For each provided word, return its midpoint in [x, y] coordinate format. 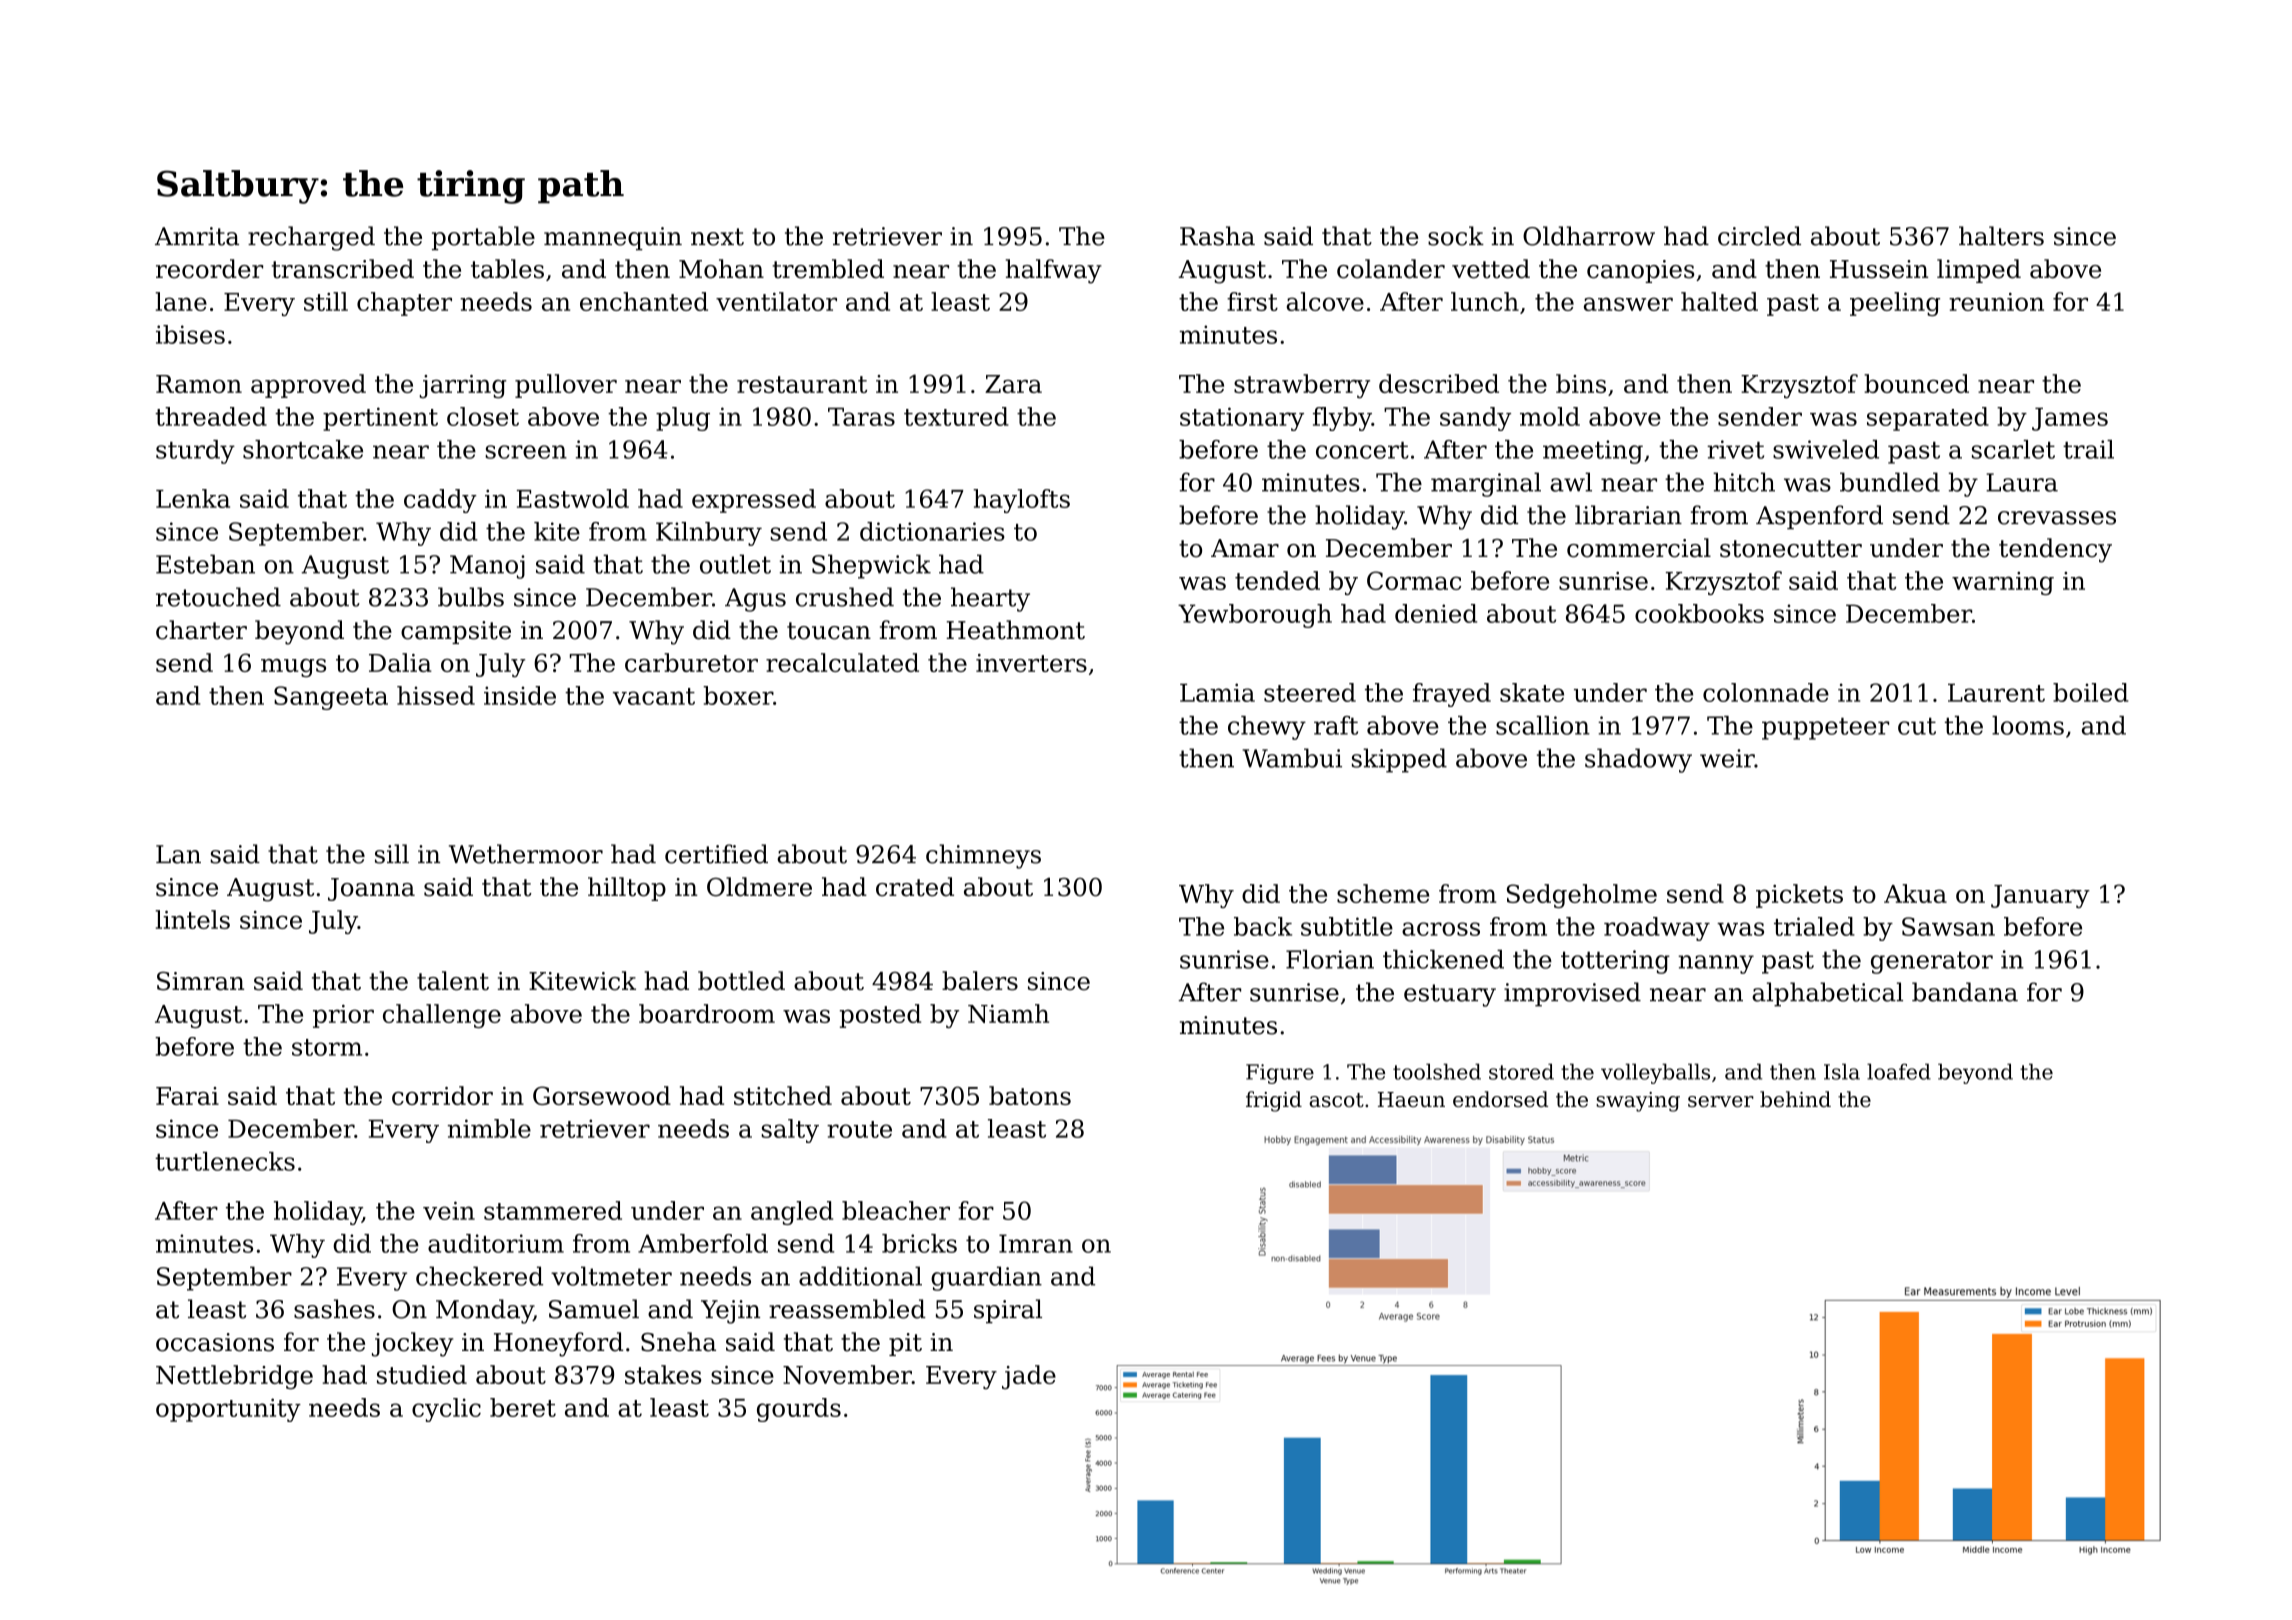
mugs [293, 668]
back [1263, 926]
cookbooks [1699, 613]
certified [716, 854]
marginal [1486, 484]
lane [181, 301]
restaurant [802, 384]
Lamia [1217, 692]
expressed [754, 501]
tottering [1615, 962]
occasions [215, 1342]
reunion [1996, 302]
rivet [1735, 449]
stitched [783, 1095]
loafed [1899, 1071]
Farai [187, 1096]
